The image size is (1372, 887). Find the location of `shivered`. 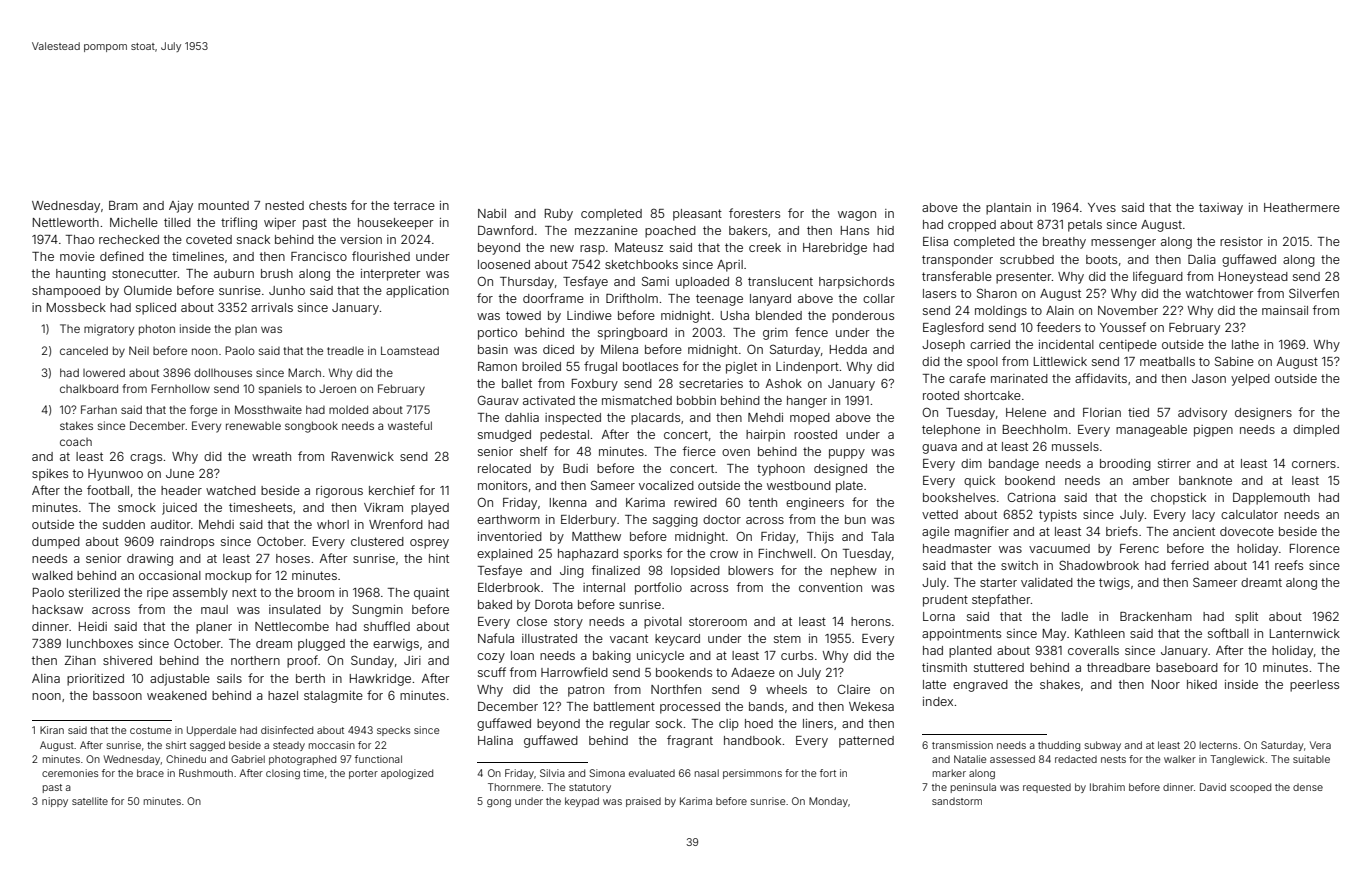

shivered is located at coordinates (127, 660).
